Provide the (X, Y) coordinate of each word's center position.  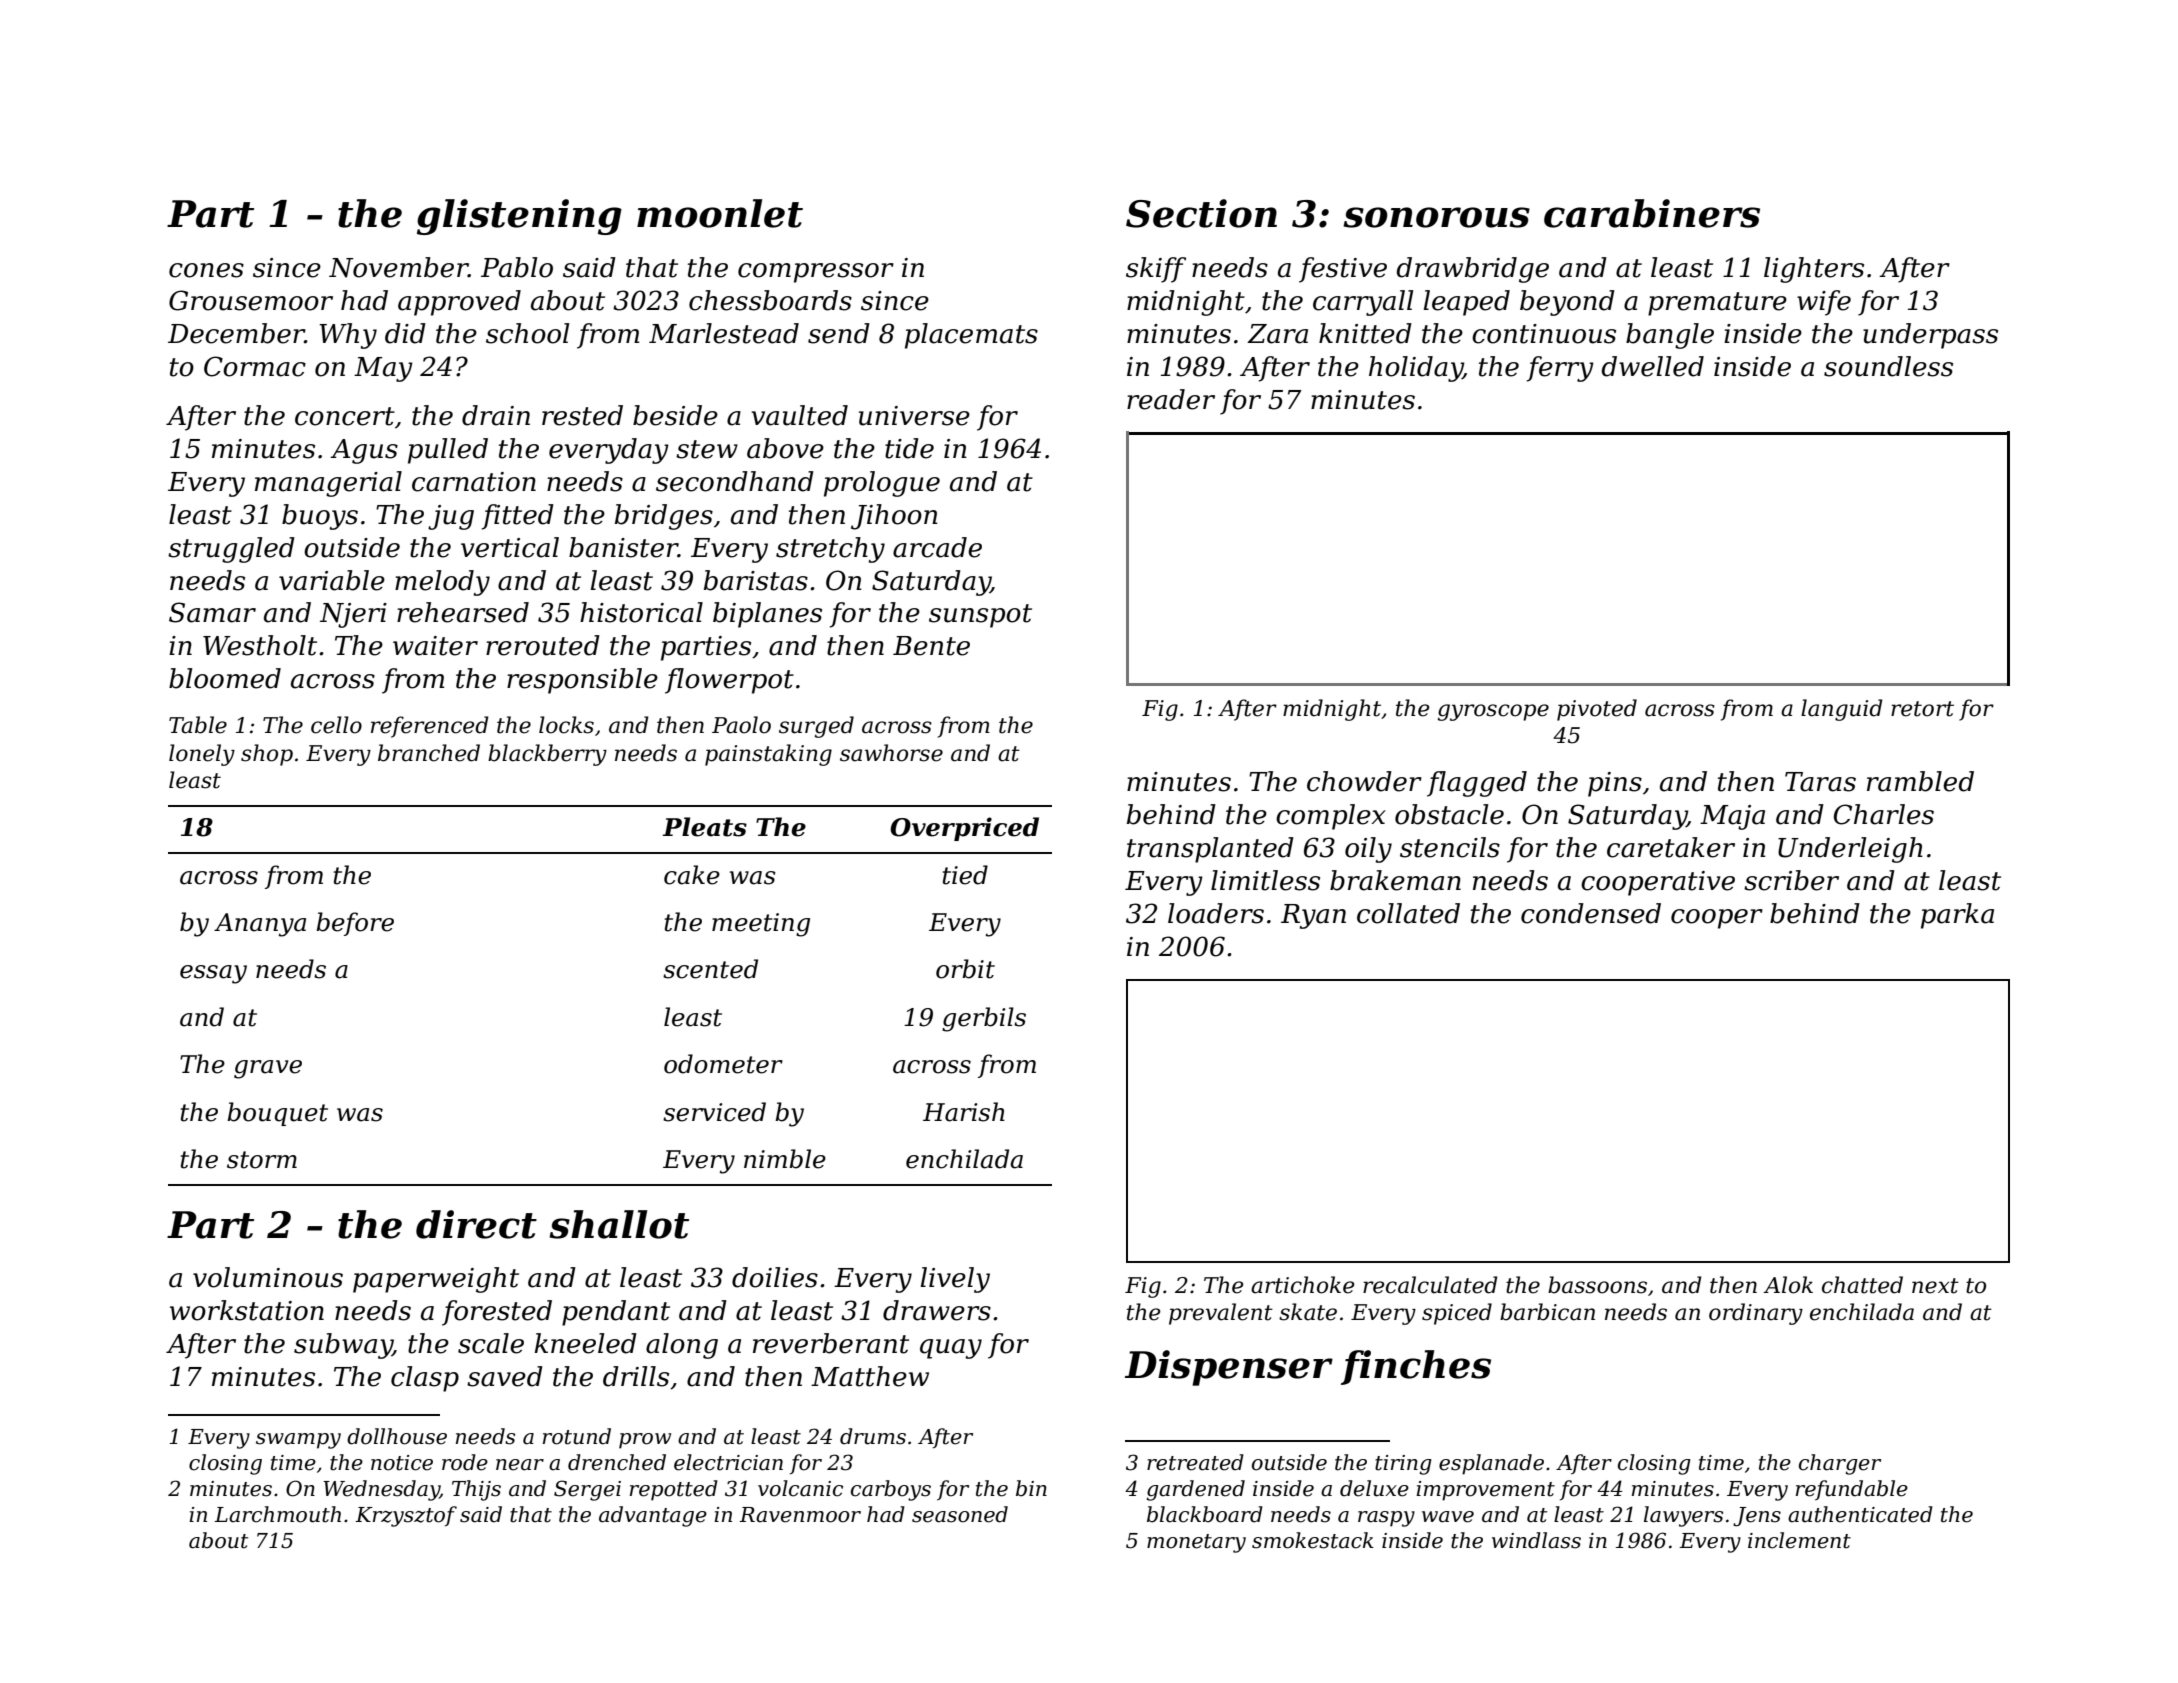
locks (566, 725)
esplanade (1491, 1464)
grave (268, 1069)
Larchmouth (277, 1514)
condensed (1591, 913)
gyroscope (1493, 712)
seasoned (960, 1514)
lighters (1814, 270)
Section (1201, 213)
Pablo (517, 267)
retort (1922, 709)
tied (965, 875)
